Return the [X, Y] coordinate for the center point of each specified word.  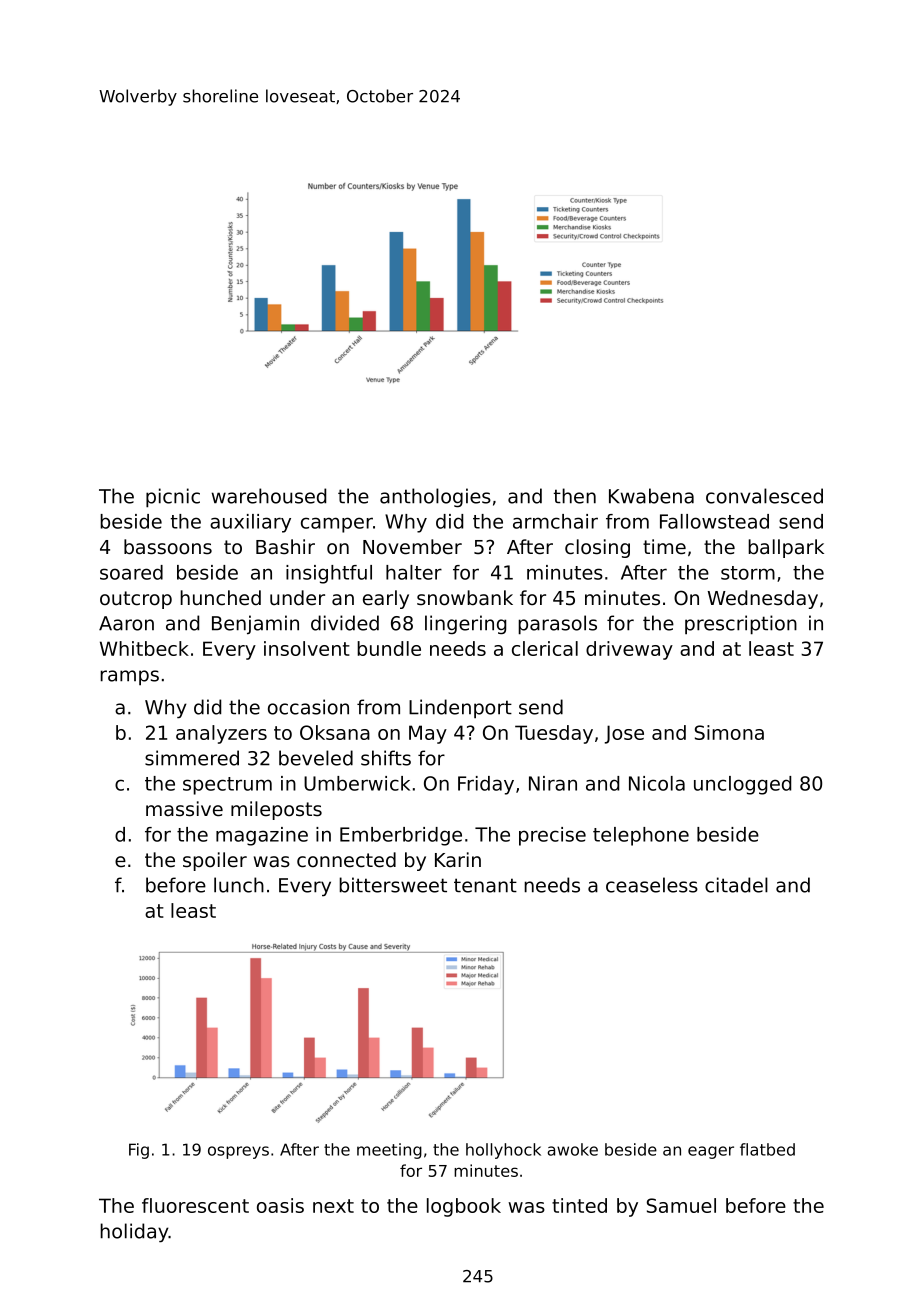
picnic [173, 498]
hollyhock [503, 1151]
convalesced [764, 496]
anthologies [435, 497]
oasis [280, 1205]
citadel [736, 885]
